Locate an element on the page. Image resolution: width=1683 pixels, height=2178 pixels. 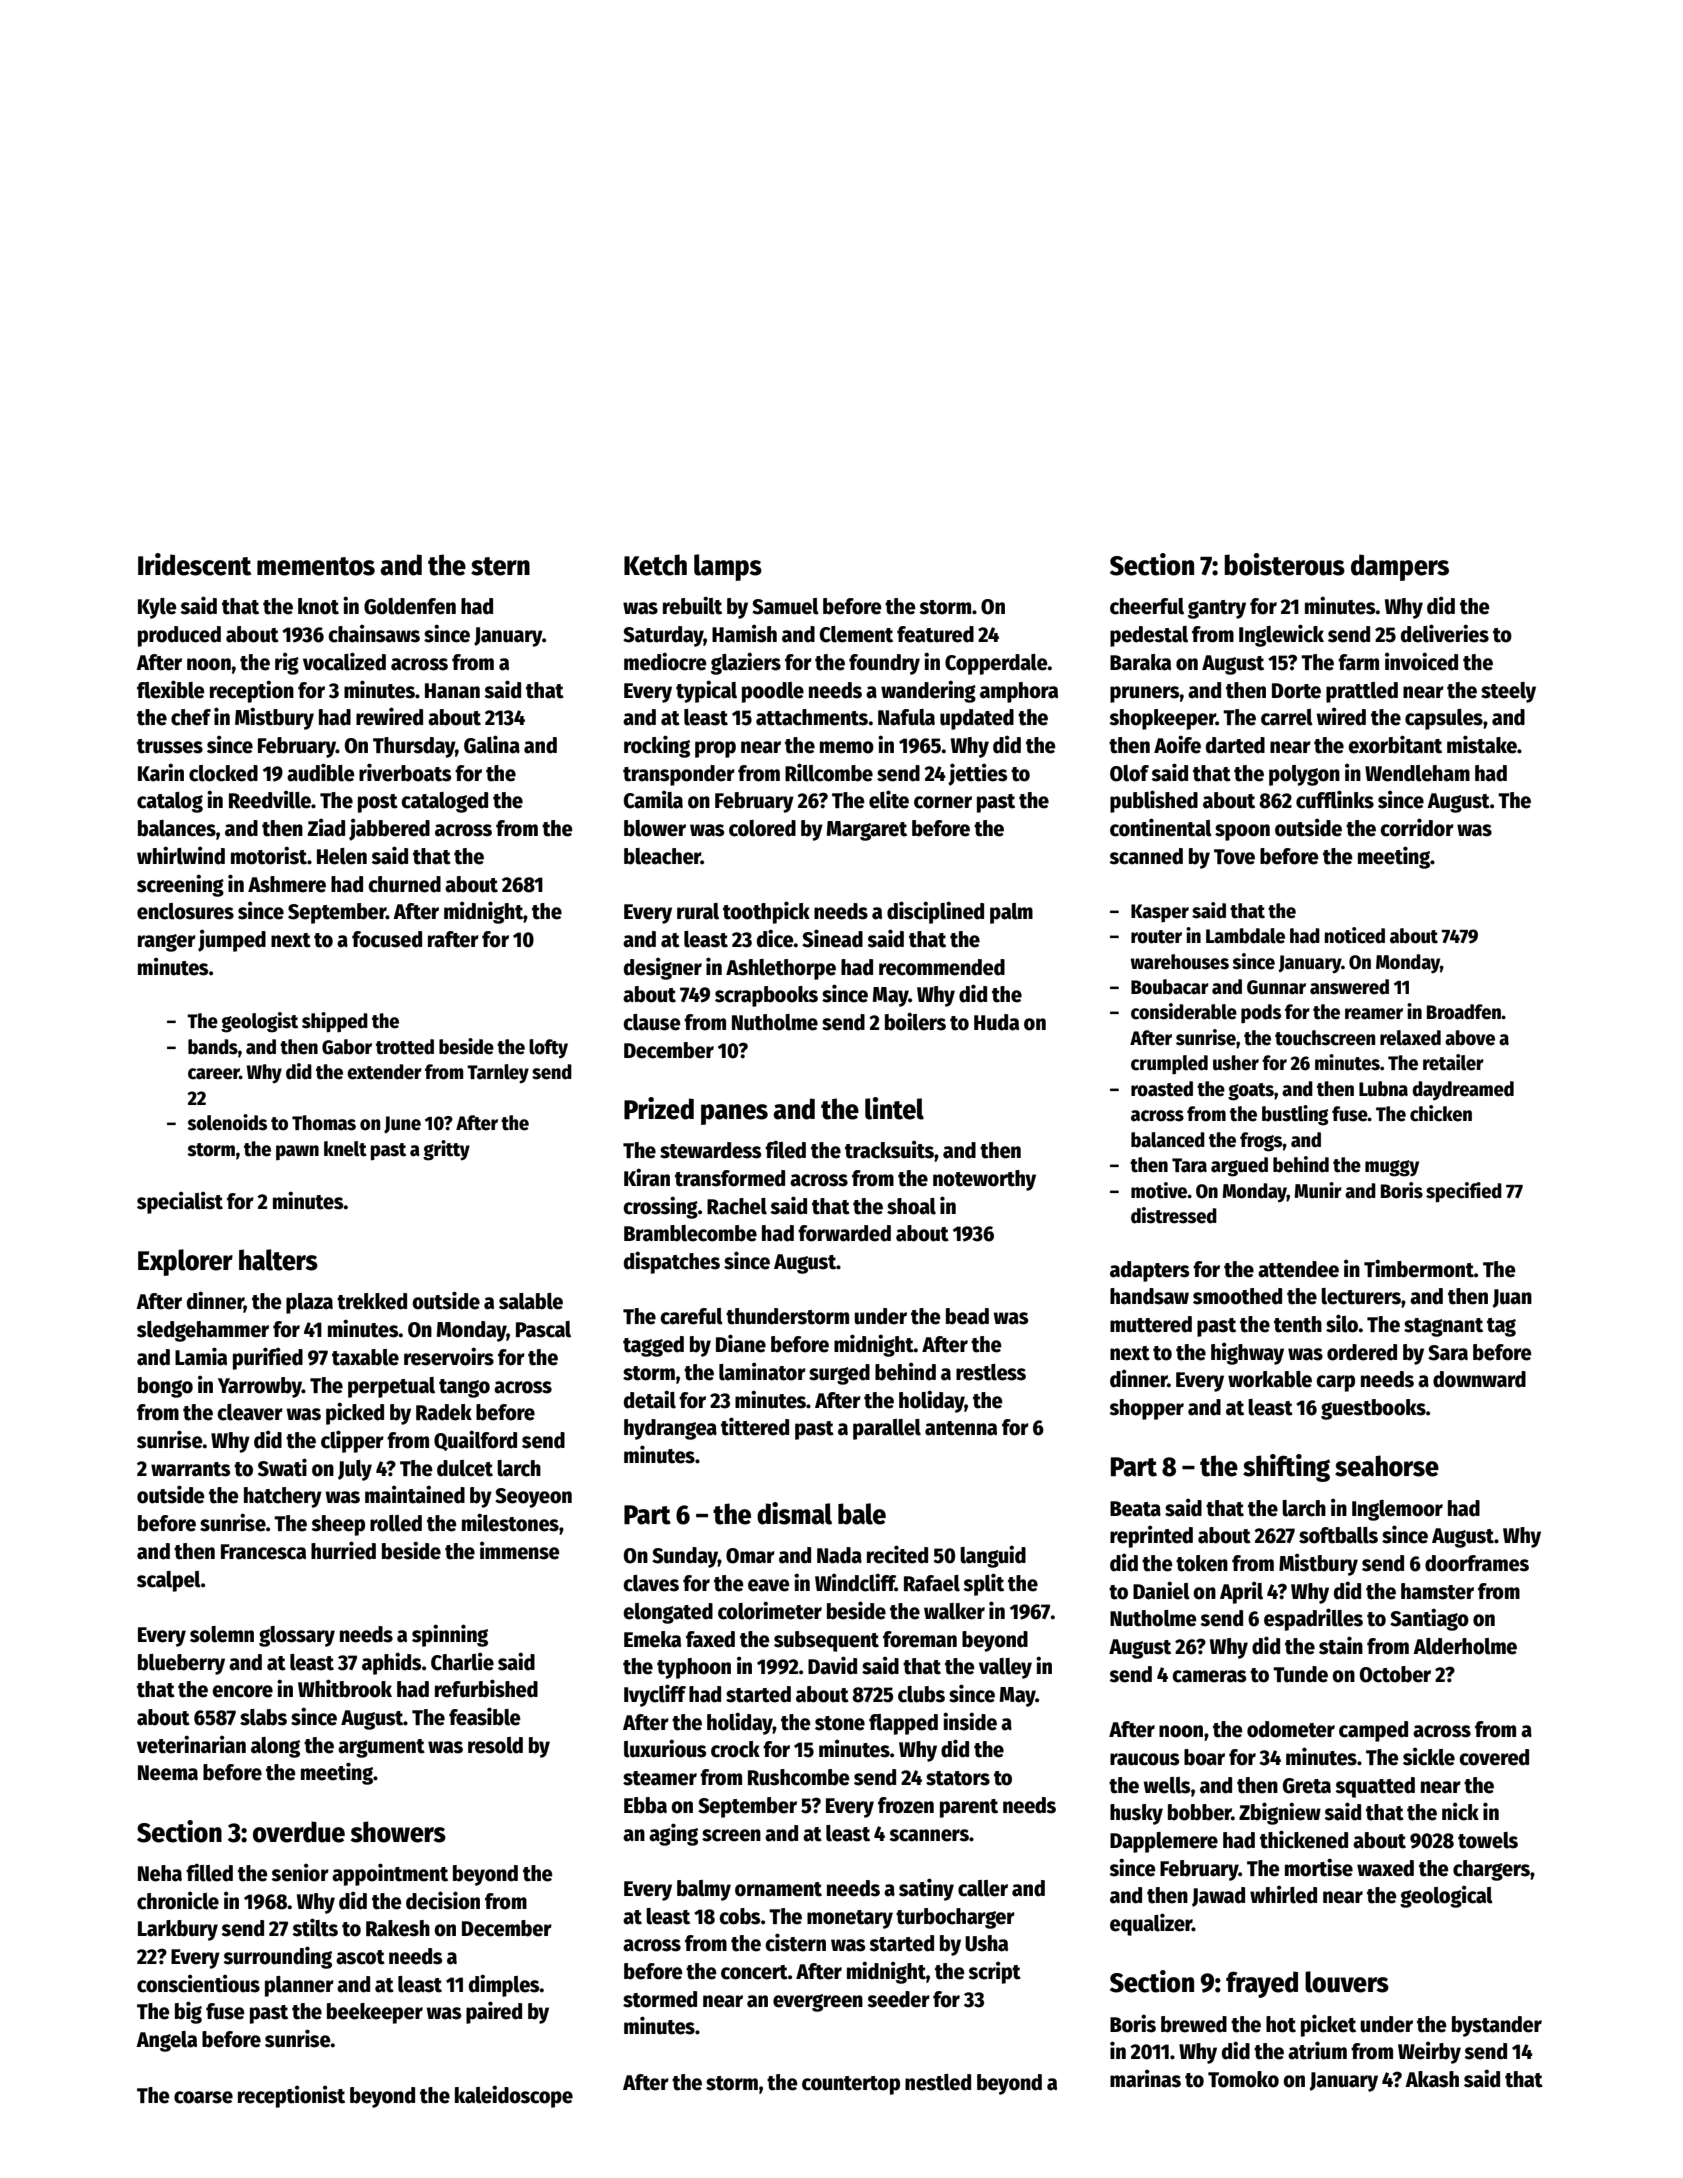
languid is located at coordinates (993, 1556).
